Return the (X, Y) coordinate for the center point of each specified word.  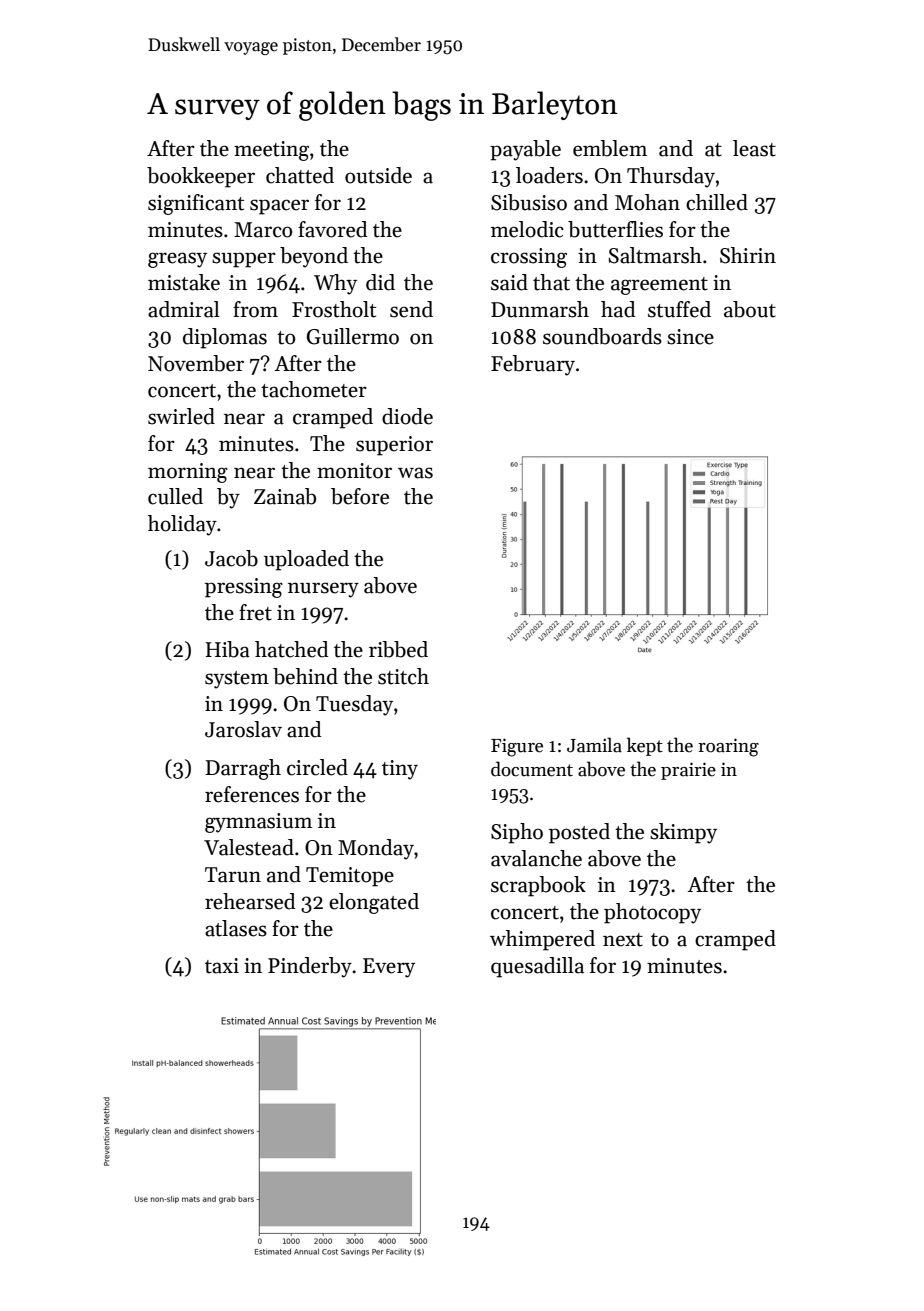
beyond (314, 257)
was (415, 473)
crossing (529, 258)
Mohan (647, 202)
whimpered (542, 940)
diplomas (225, 338)
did (380, 282)
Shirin (748, 255)
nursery (323, 590)
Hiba (228, 649)
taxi (222, 966)
